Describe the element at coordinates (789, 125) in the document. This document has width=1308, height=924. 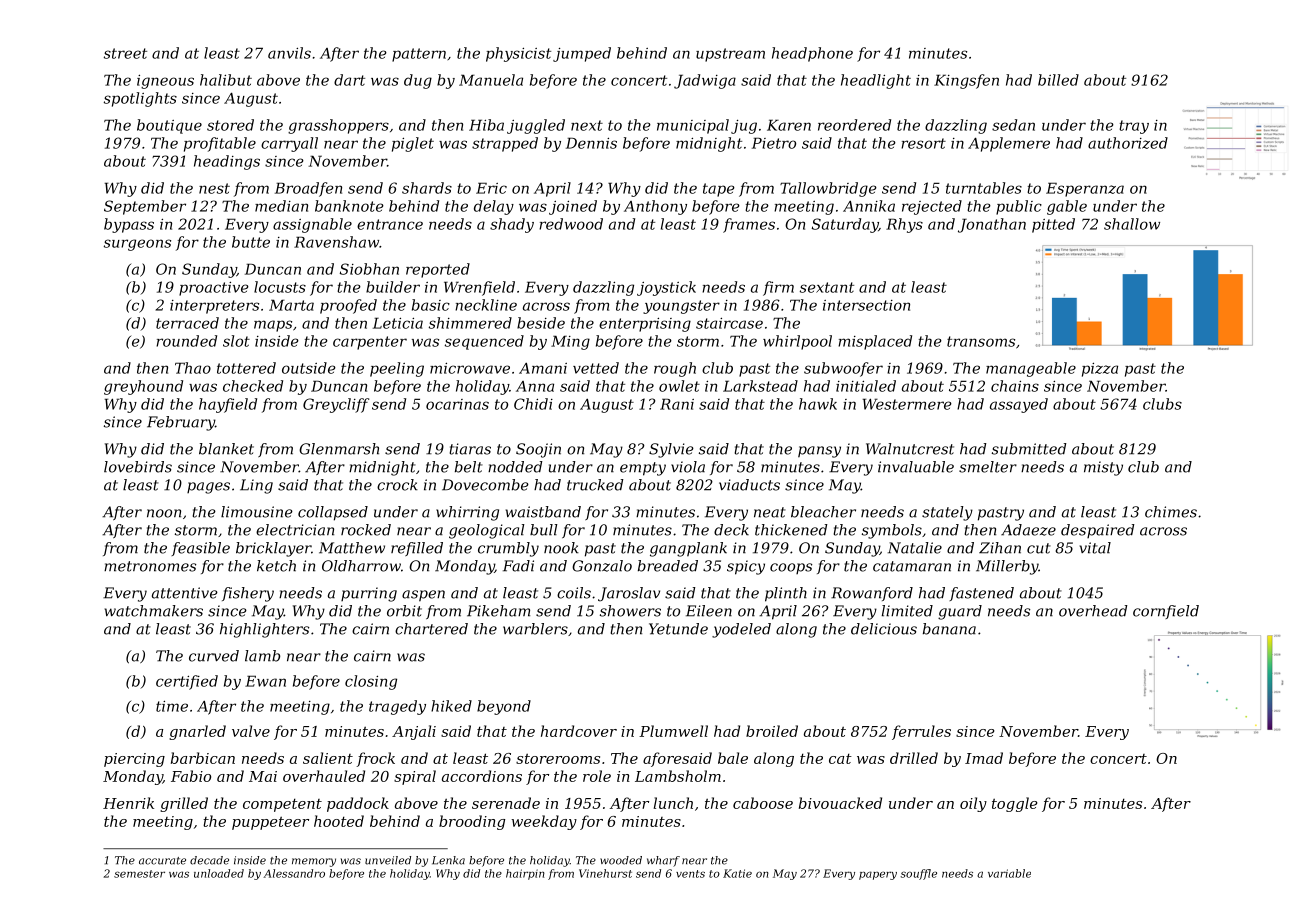
I see `Karen` at that location.
